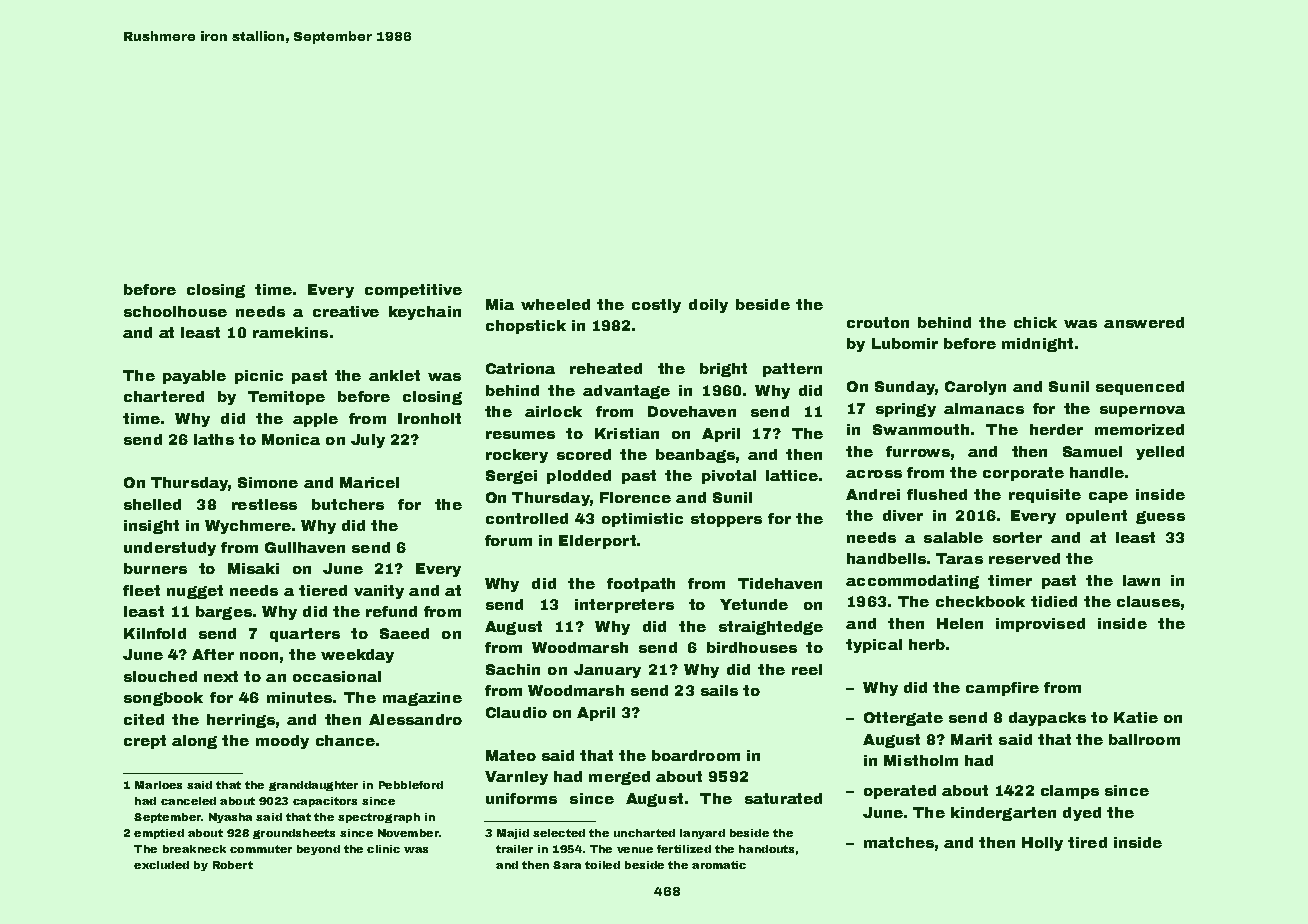 The image size is (1308, 924). Describe the element at coordinates (1035, 322) in the screenshot. I see `chick` at that location.
